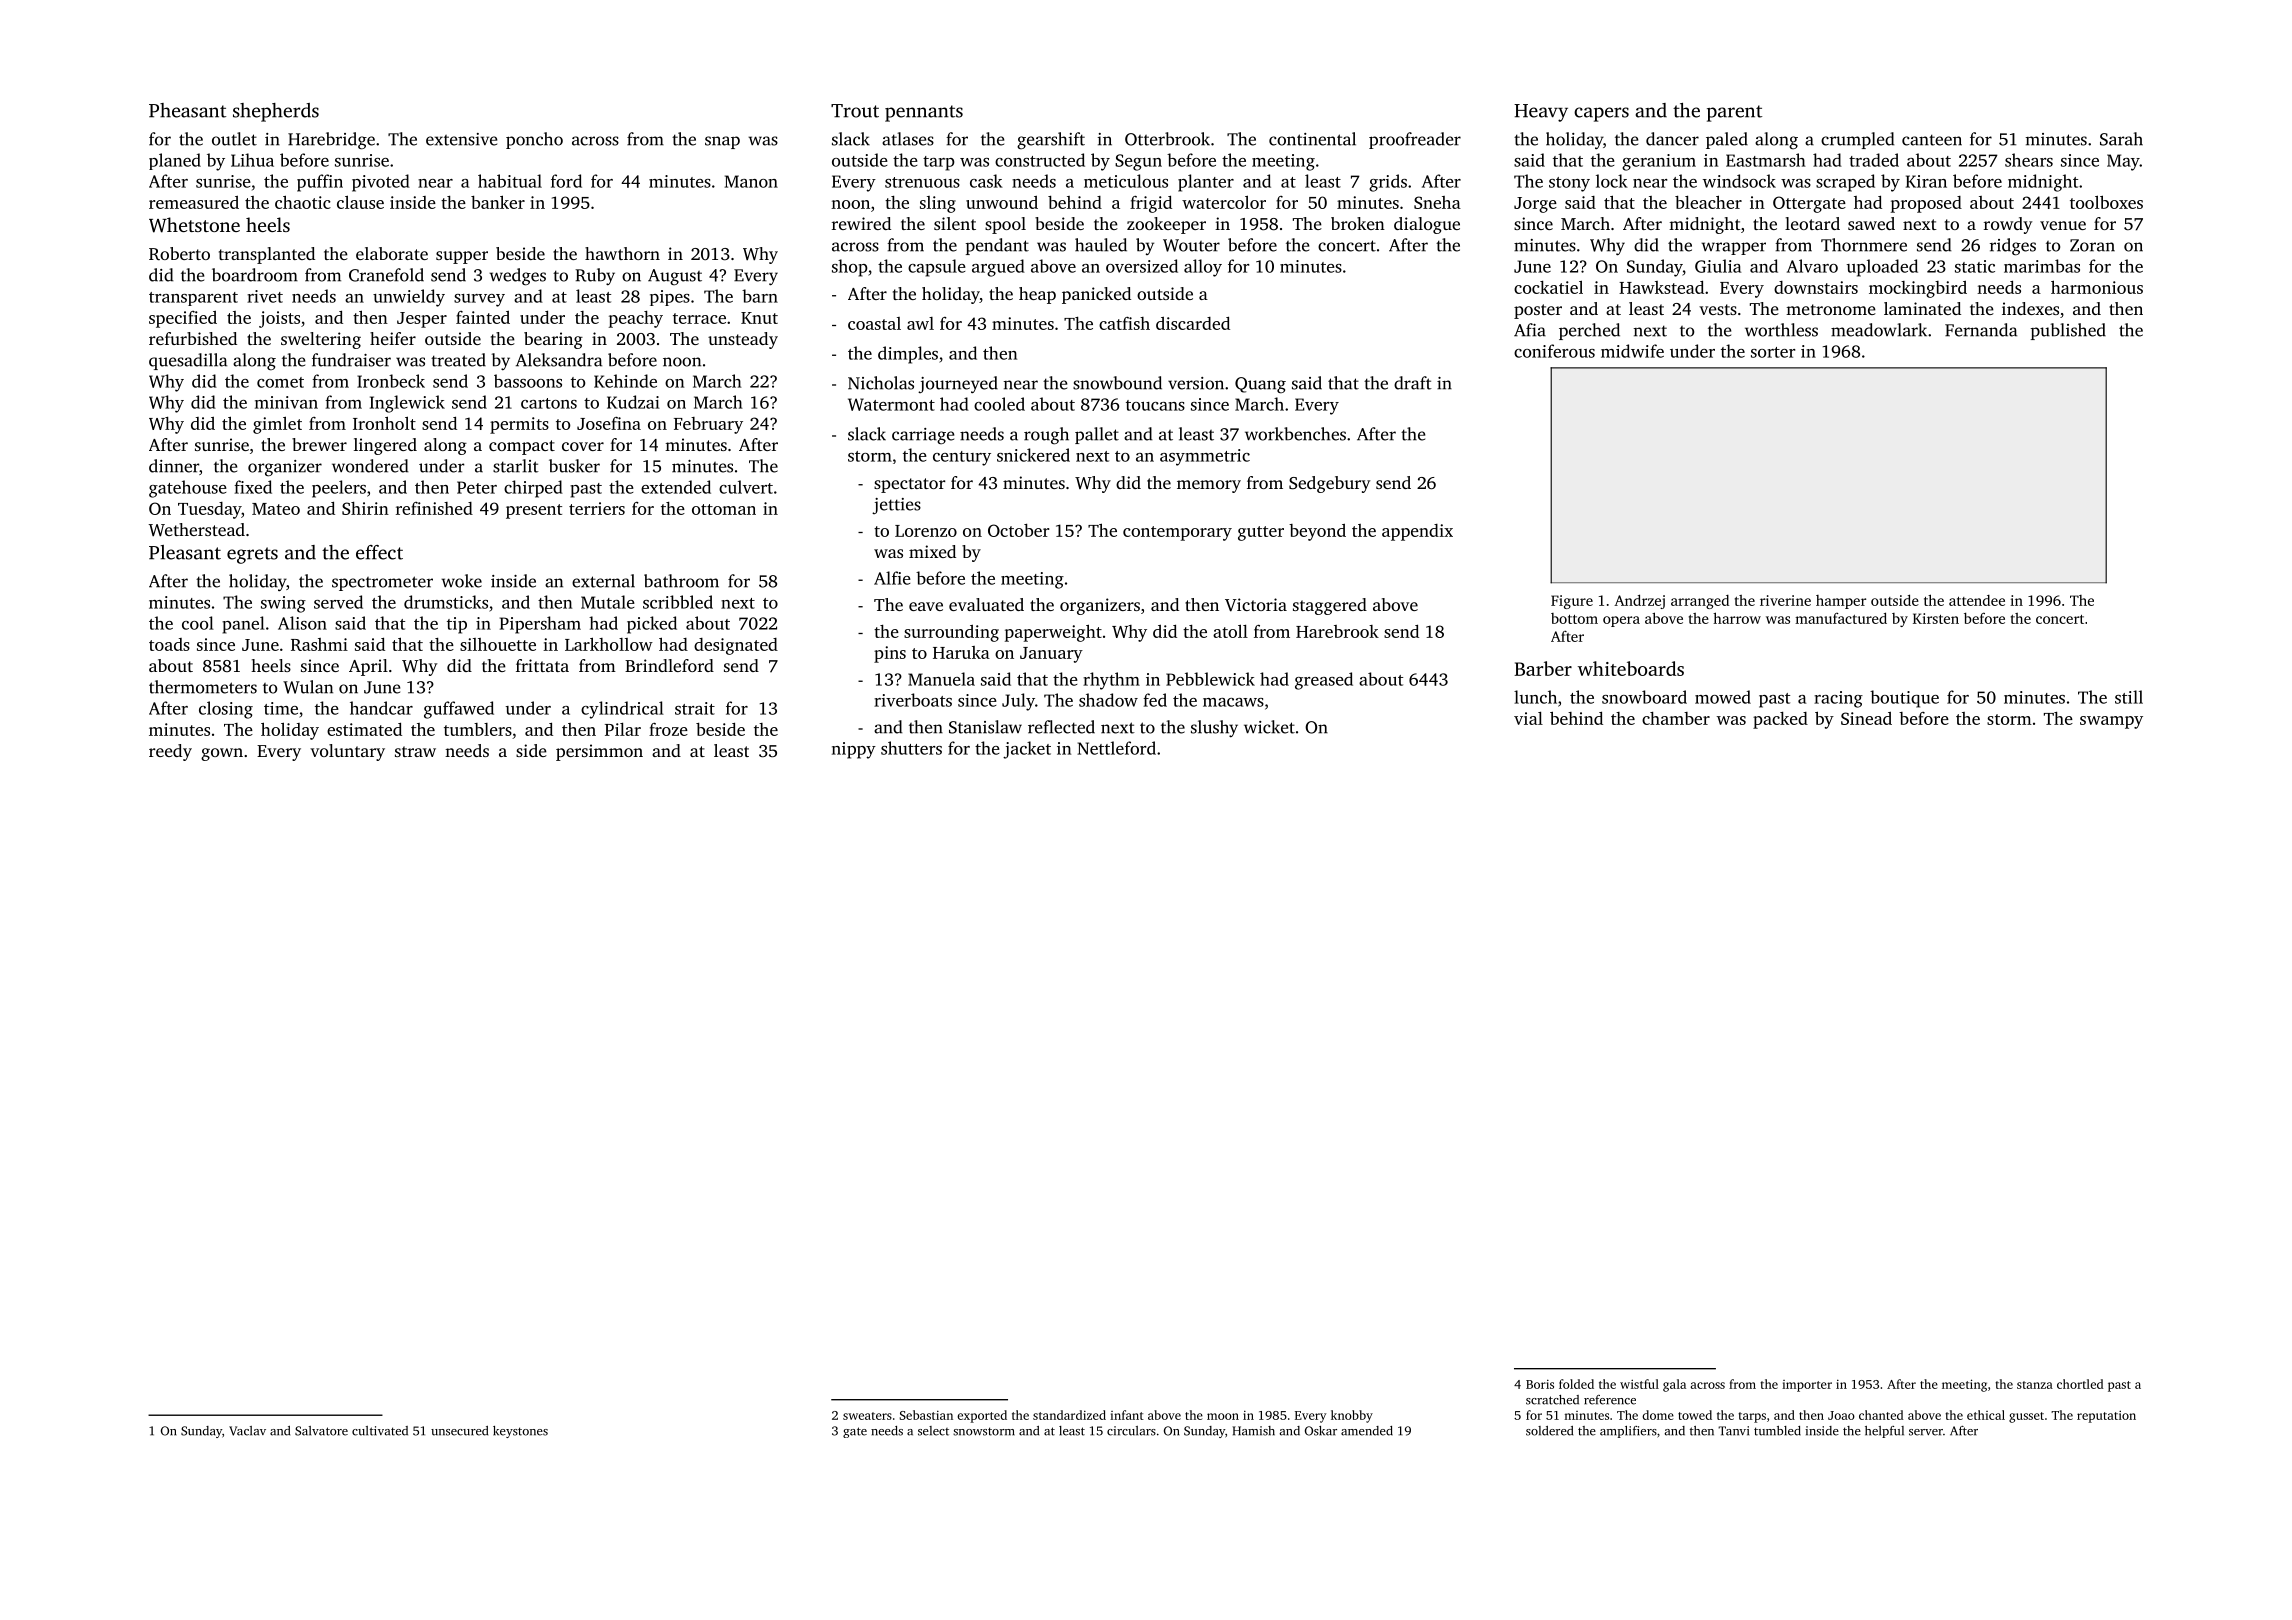 Image resolution: width=2292 pixels, height=1620 pixels. I want to click on wistful, so click(1639, 1384).
